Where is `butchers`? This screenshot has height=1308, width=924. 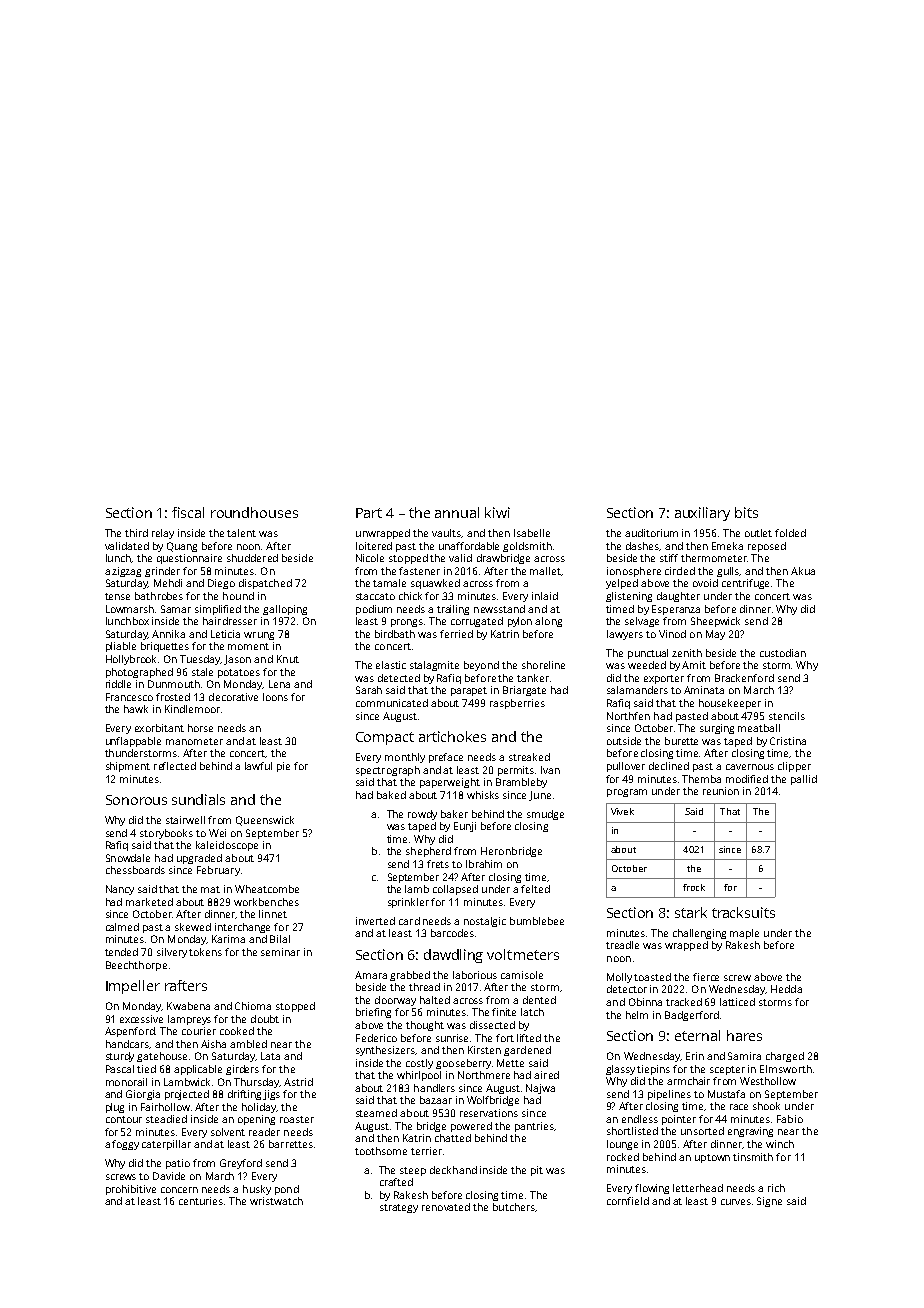 butchers is located at coordinates (514, 1207).
